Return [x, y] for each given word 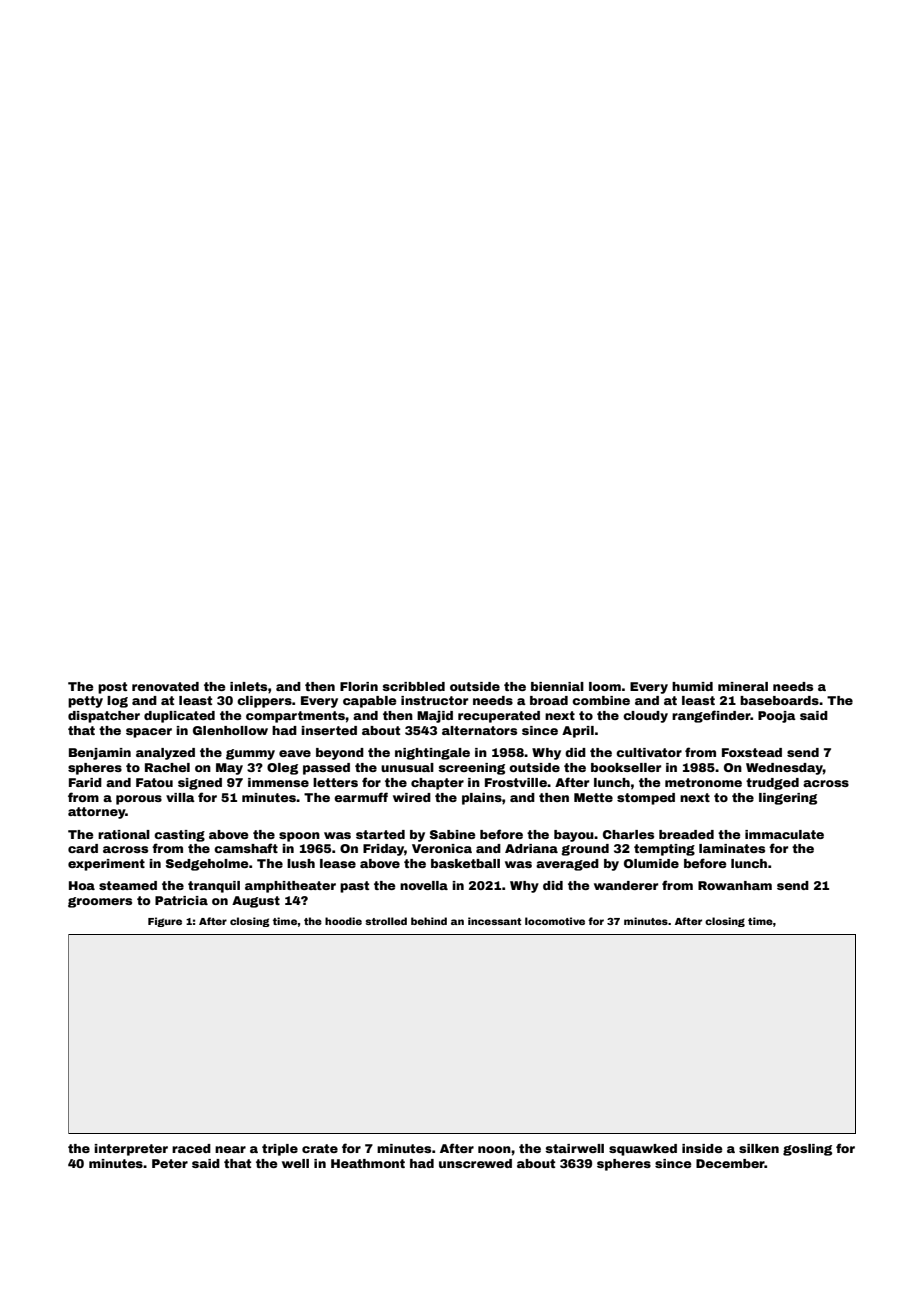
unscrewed [475, 1163]
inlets [248, 686]
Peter [170, 1163]
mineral [743, 686]
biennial [557, 686]
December [730, 1163]
